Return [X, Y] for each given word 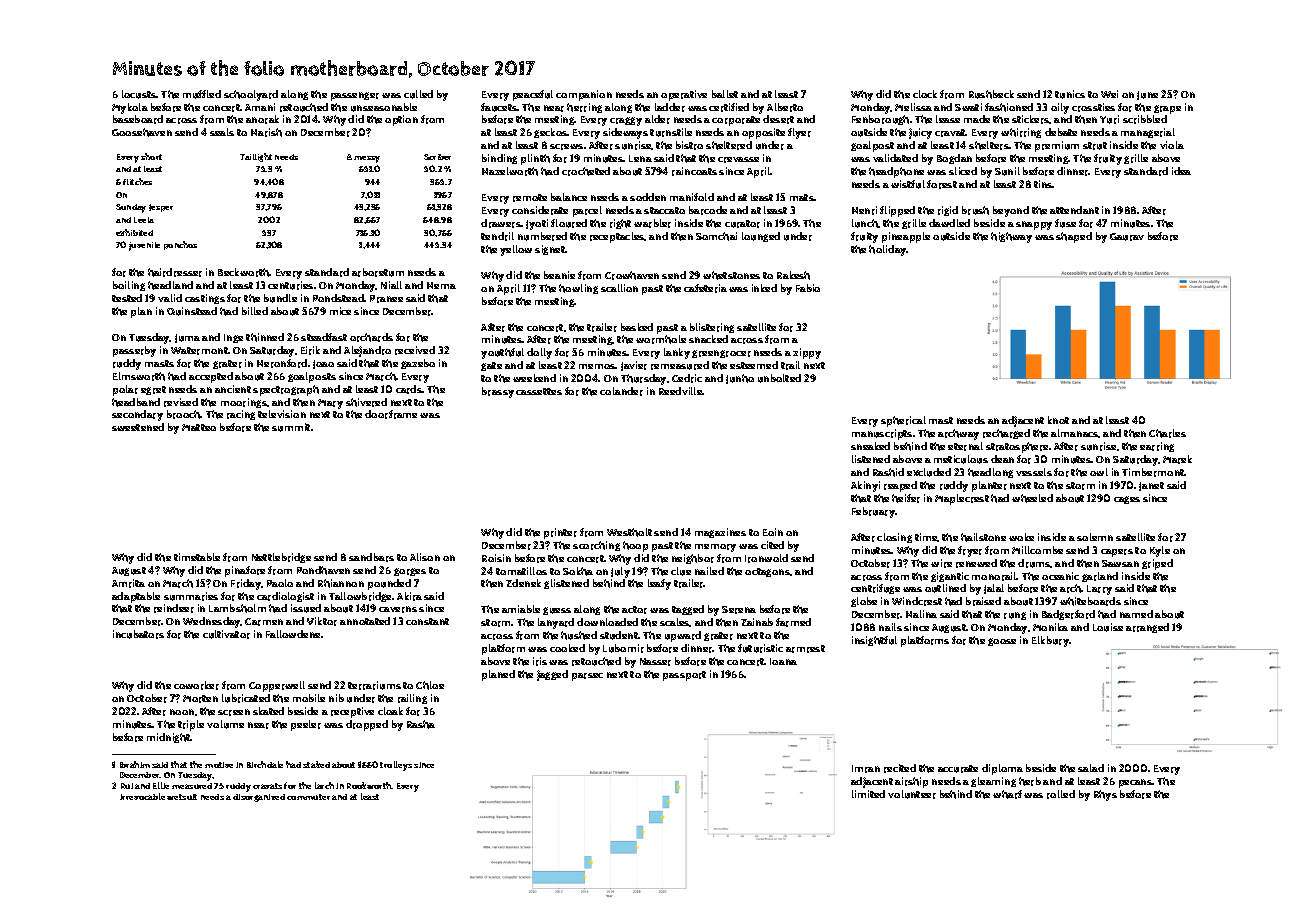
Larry [1099, 590]
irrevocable [142, 796]
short [151, 156]
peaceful [533, 95]
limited [868, 794]
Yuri [1109, 119]
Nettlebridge [281, 558]
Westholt [629, 532]
